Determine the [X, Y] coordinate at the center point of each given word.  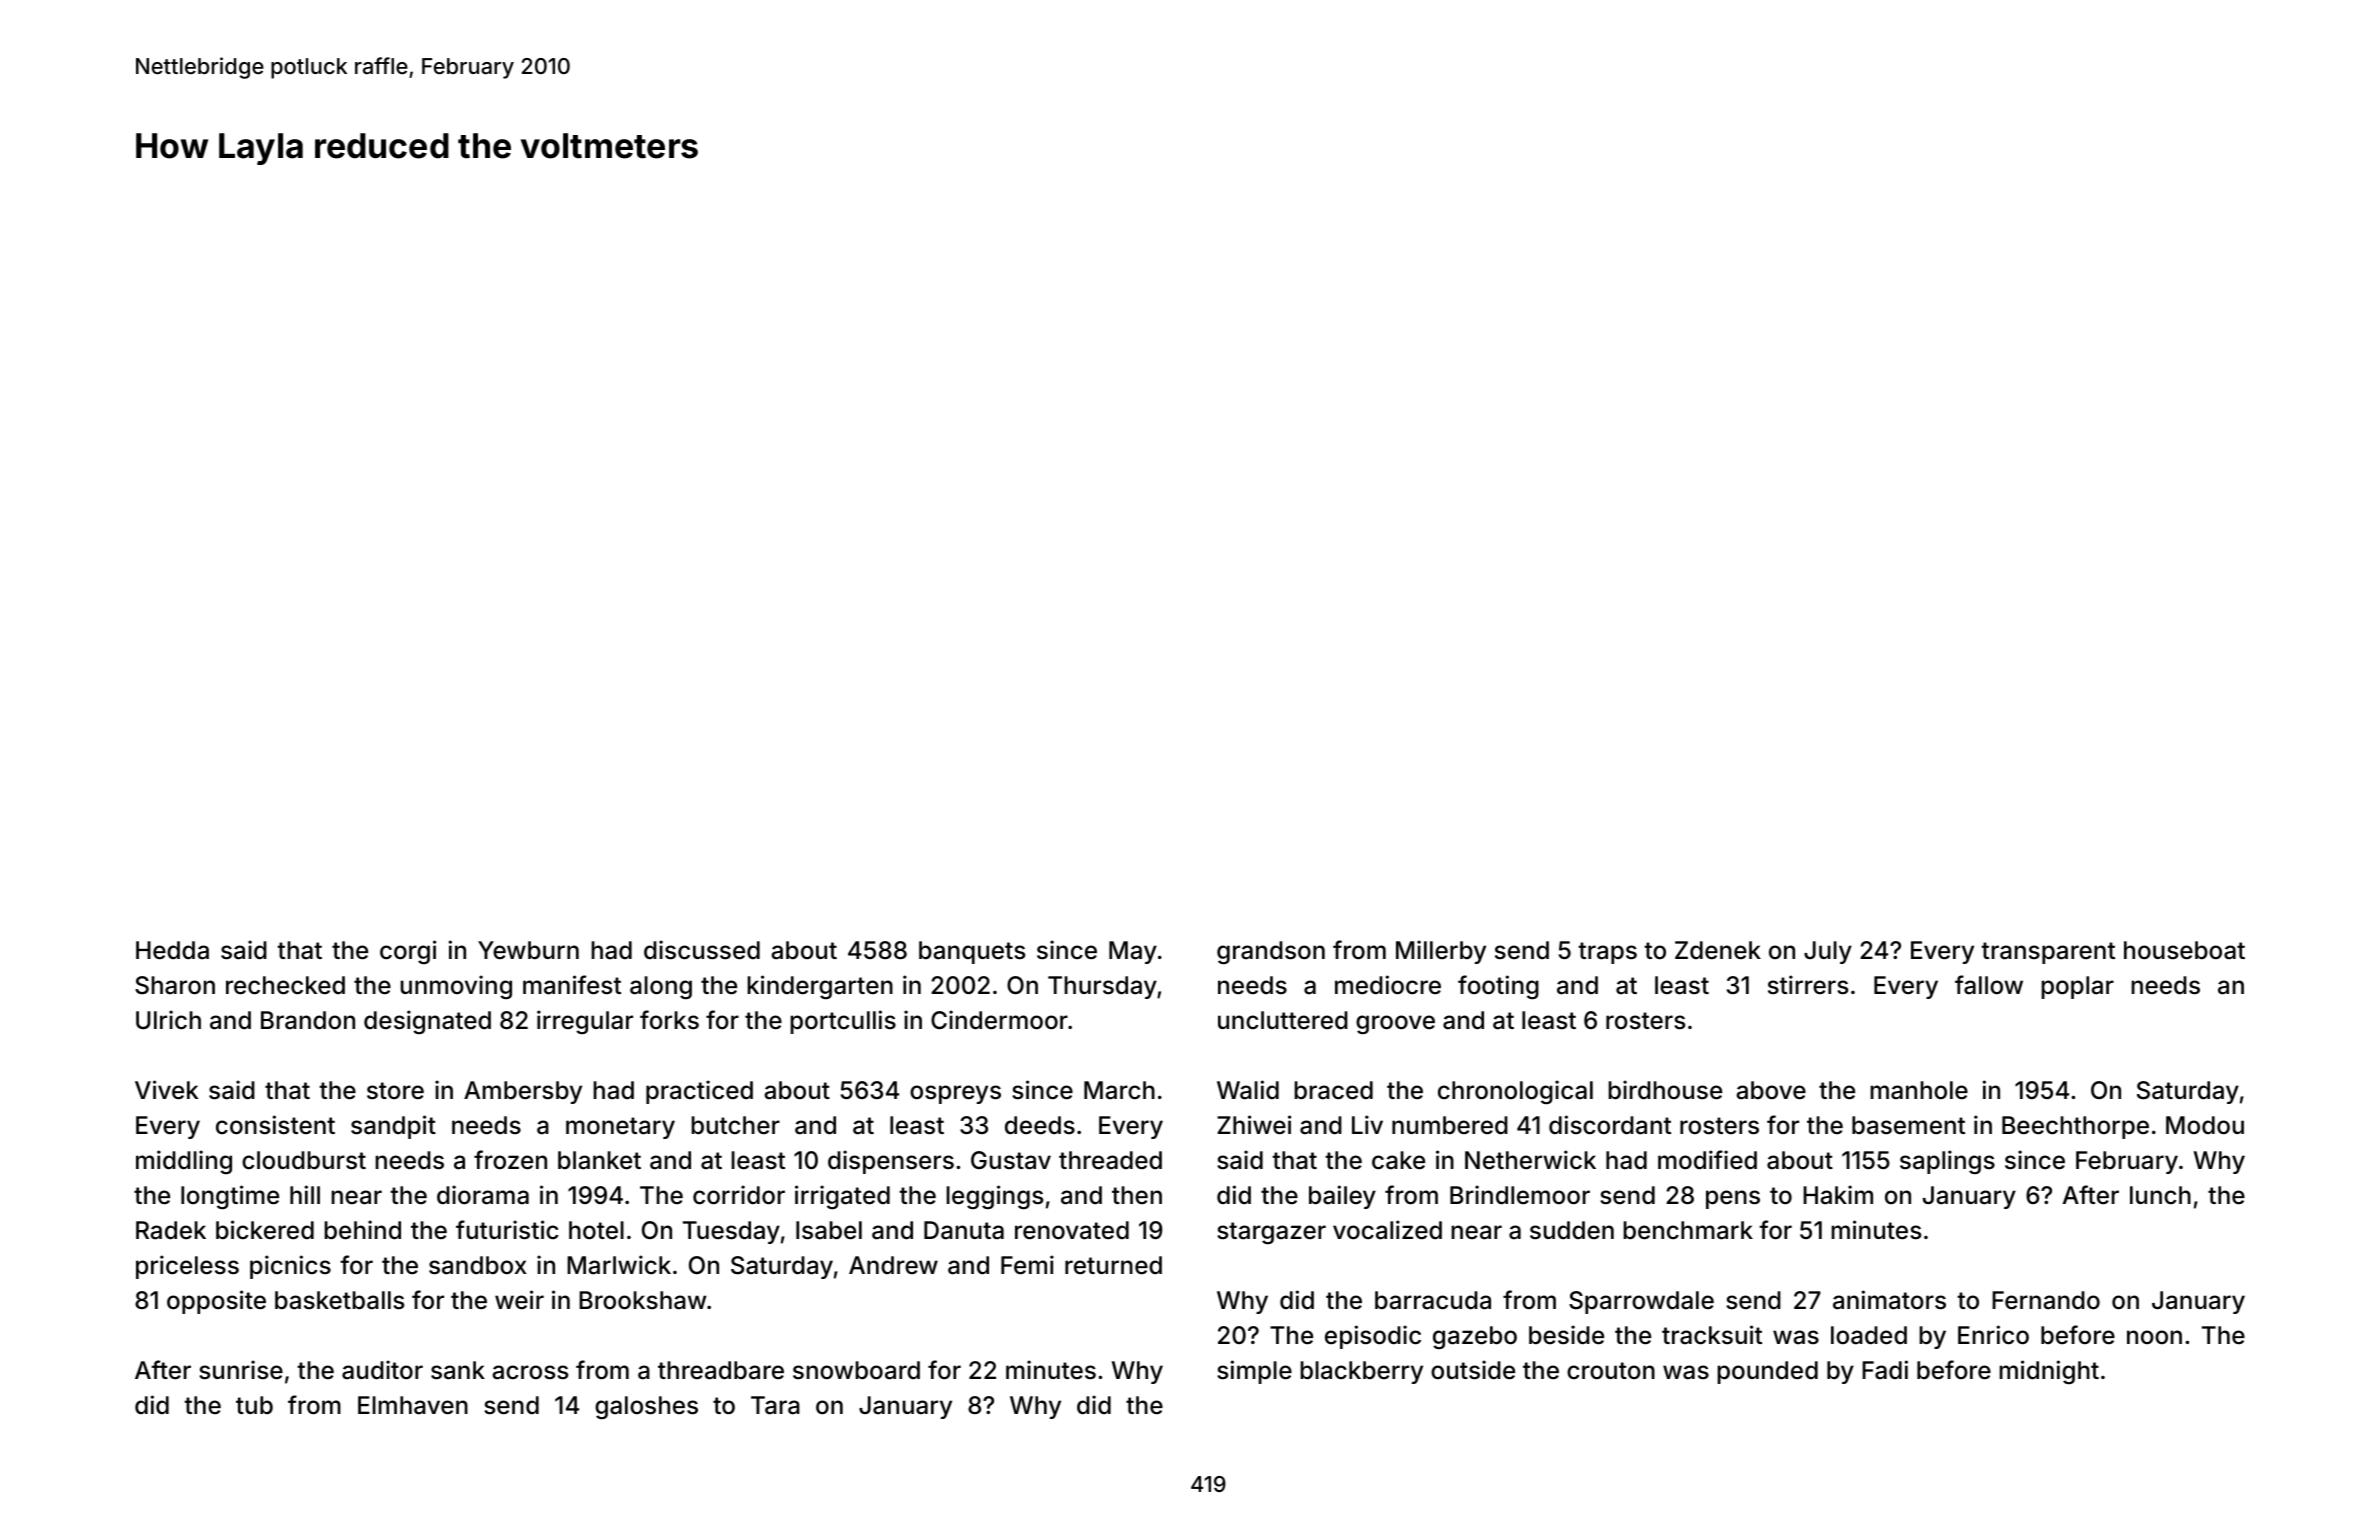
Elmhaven [413, 1405]
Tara [775, 1405]
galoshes [646, 1407]
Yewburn [528, 950]
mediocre [1388, 985]
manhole [1919, 1090]
